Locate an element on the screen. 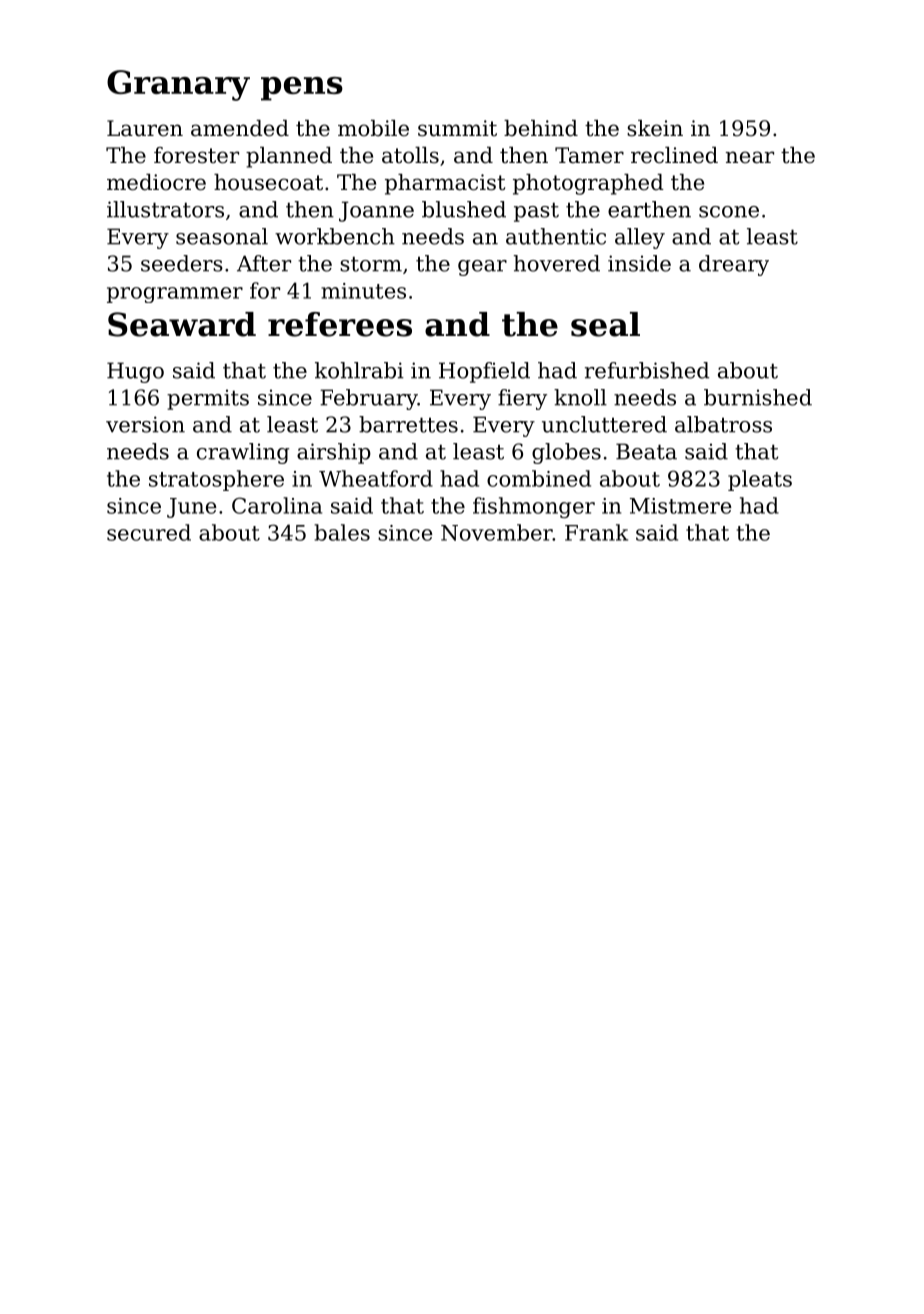  skein is located at coordinates (655, 128).
